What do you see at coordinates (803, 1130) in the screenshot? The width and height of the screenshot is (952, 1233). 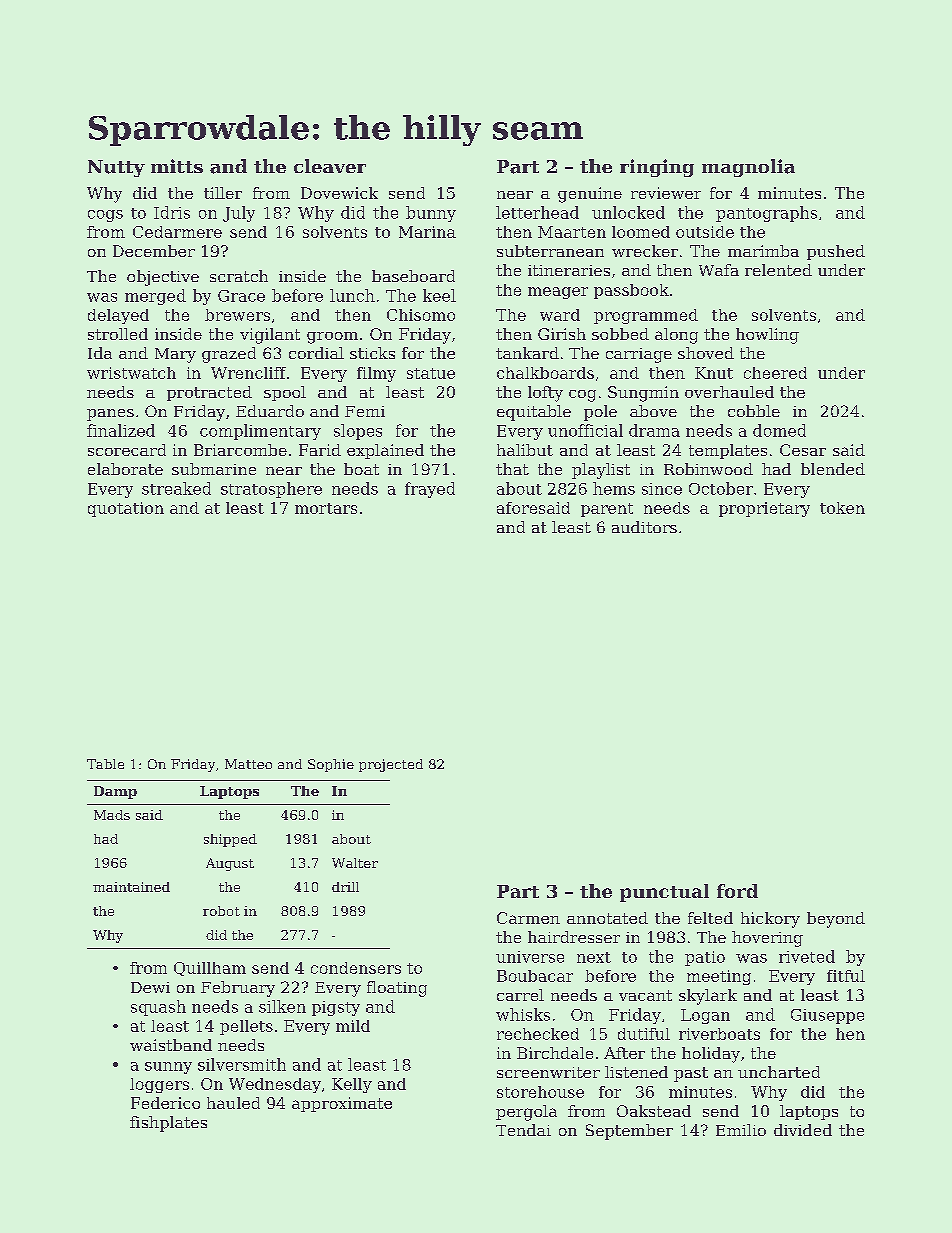 I see `divided` at bounding box center [803, 1130].
